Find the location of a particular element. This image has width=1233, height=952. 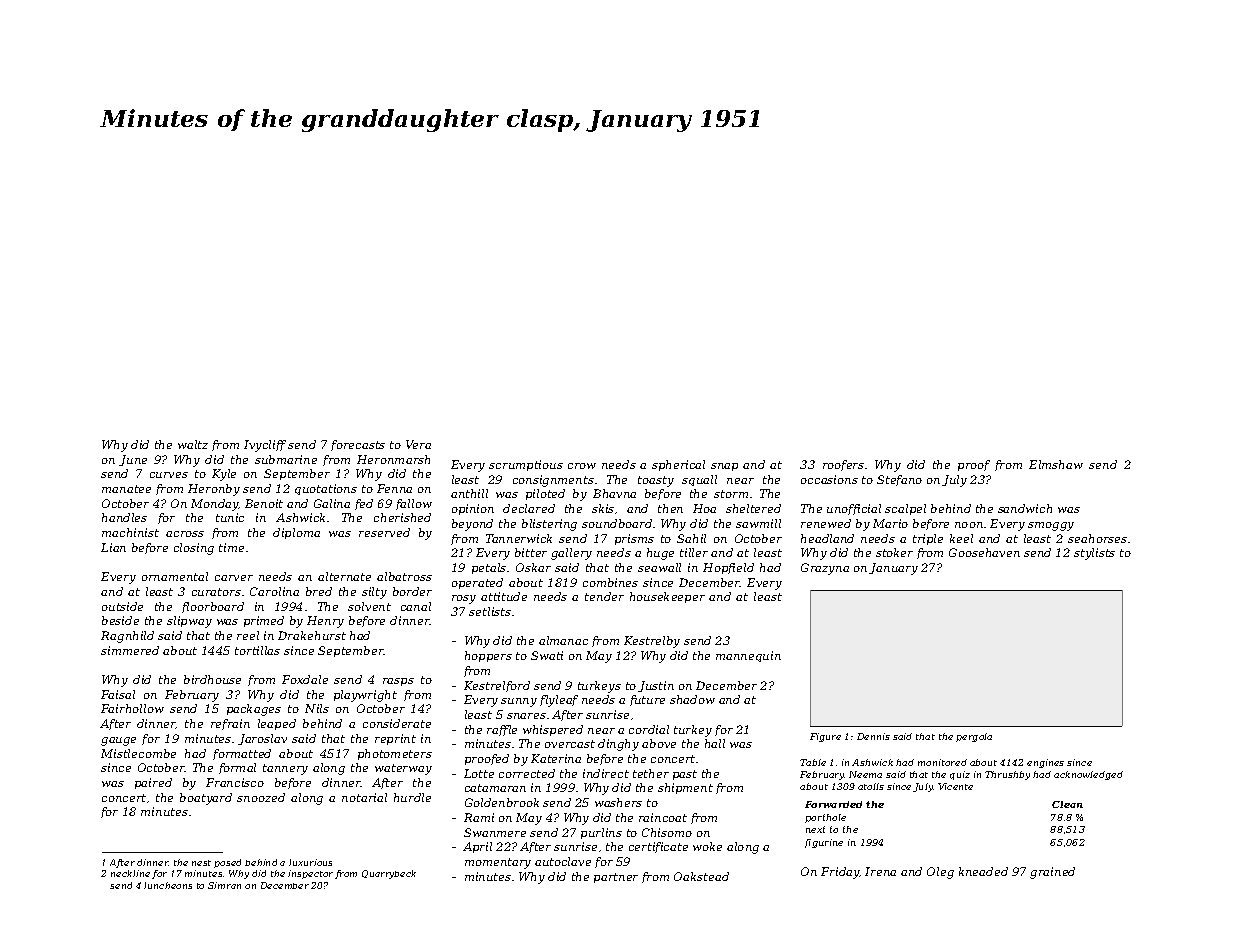

Simran is located at coordinates (224, 885).
